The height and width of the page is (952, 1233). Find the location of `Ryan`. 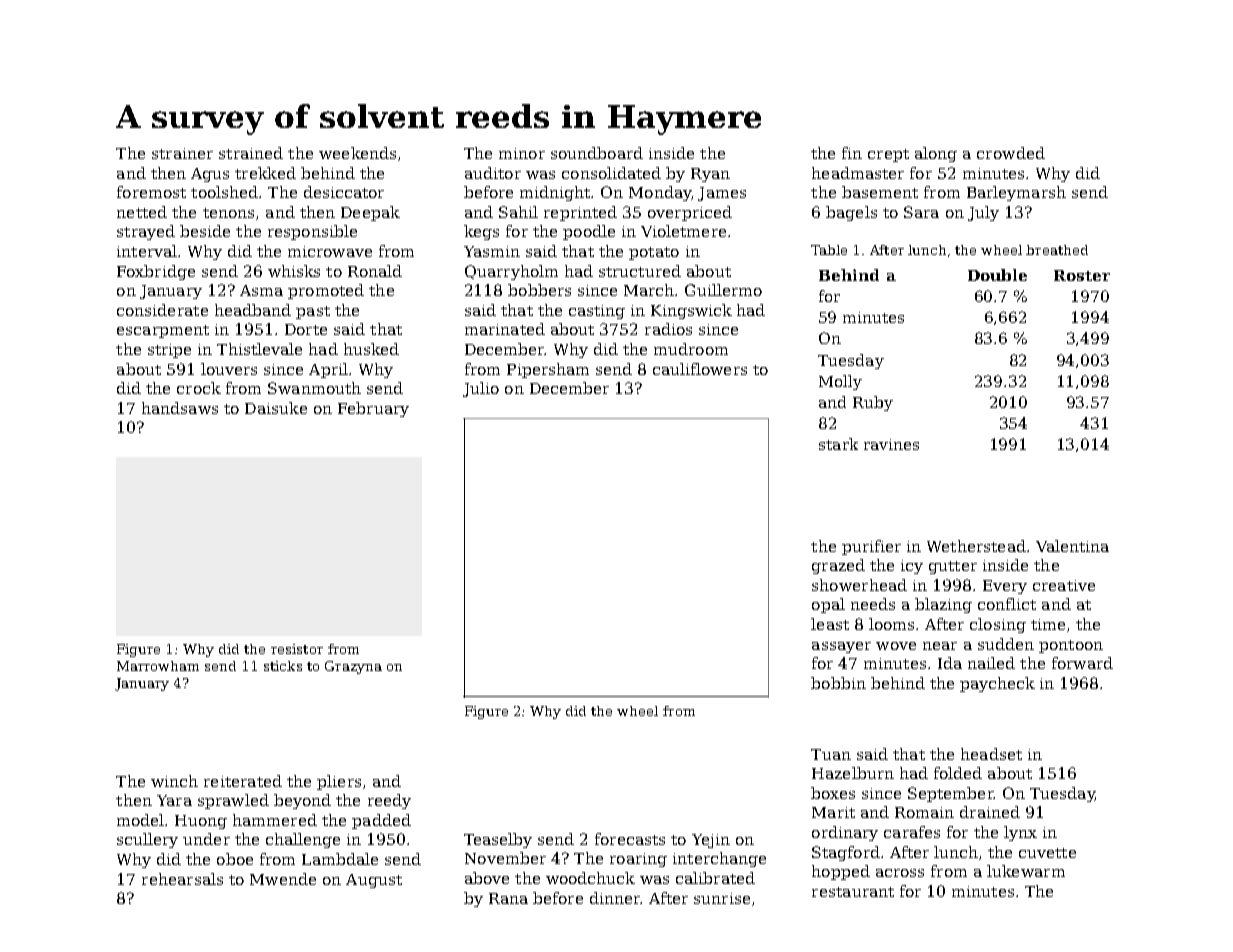

Ryan is located at coordinates (710, 175).
